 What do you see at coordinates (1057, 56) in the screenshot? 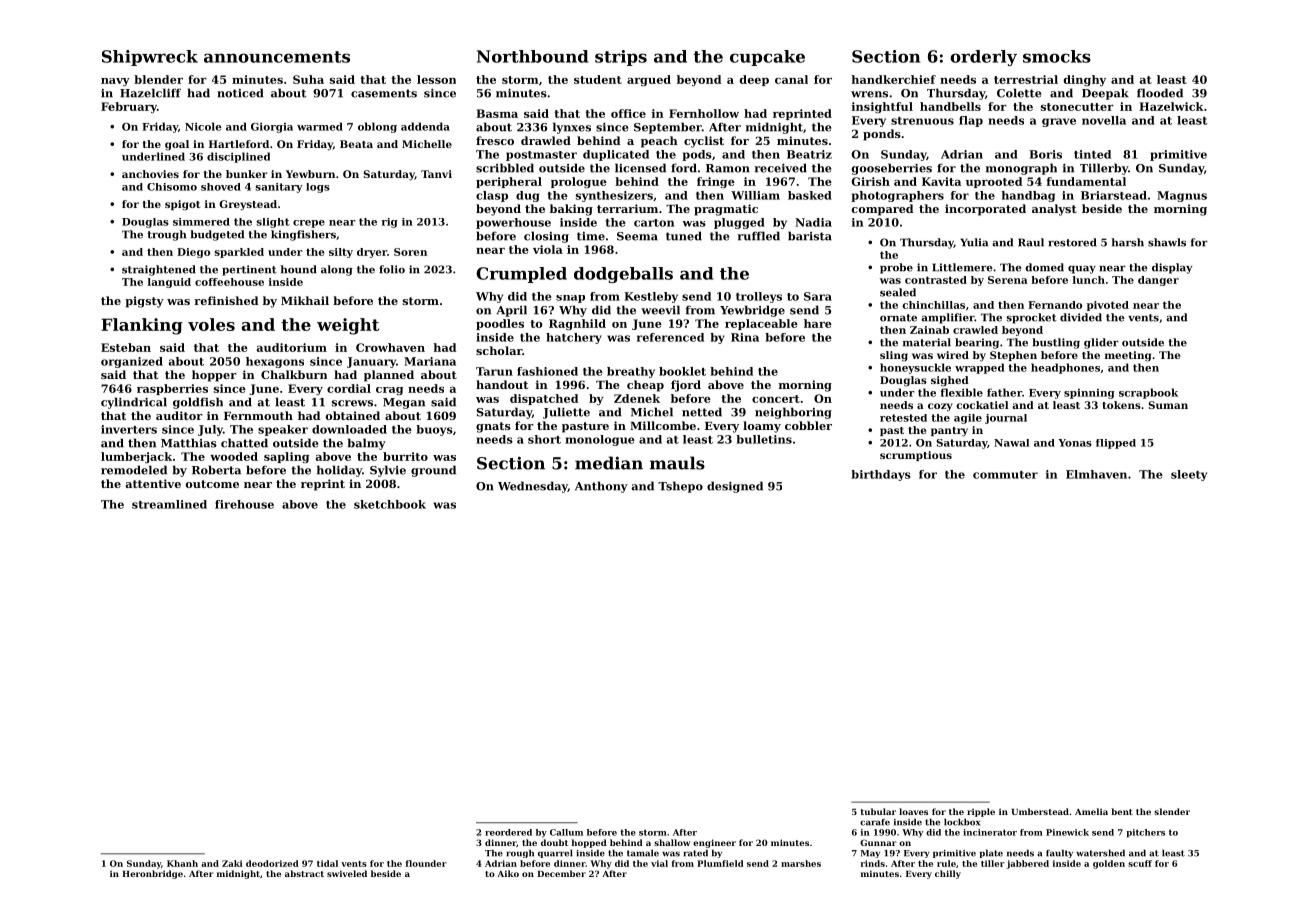
I see `smocks` at bounding box center [1057, 56].
